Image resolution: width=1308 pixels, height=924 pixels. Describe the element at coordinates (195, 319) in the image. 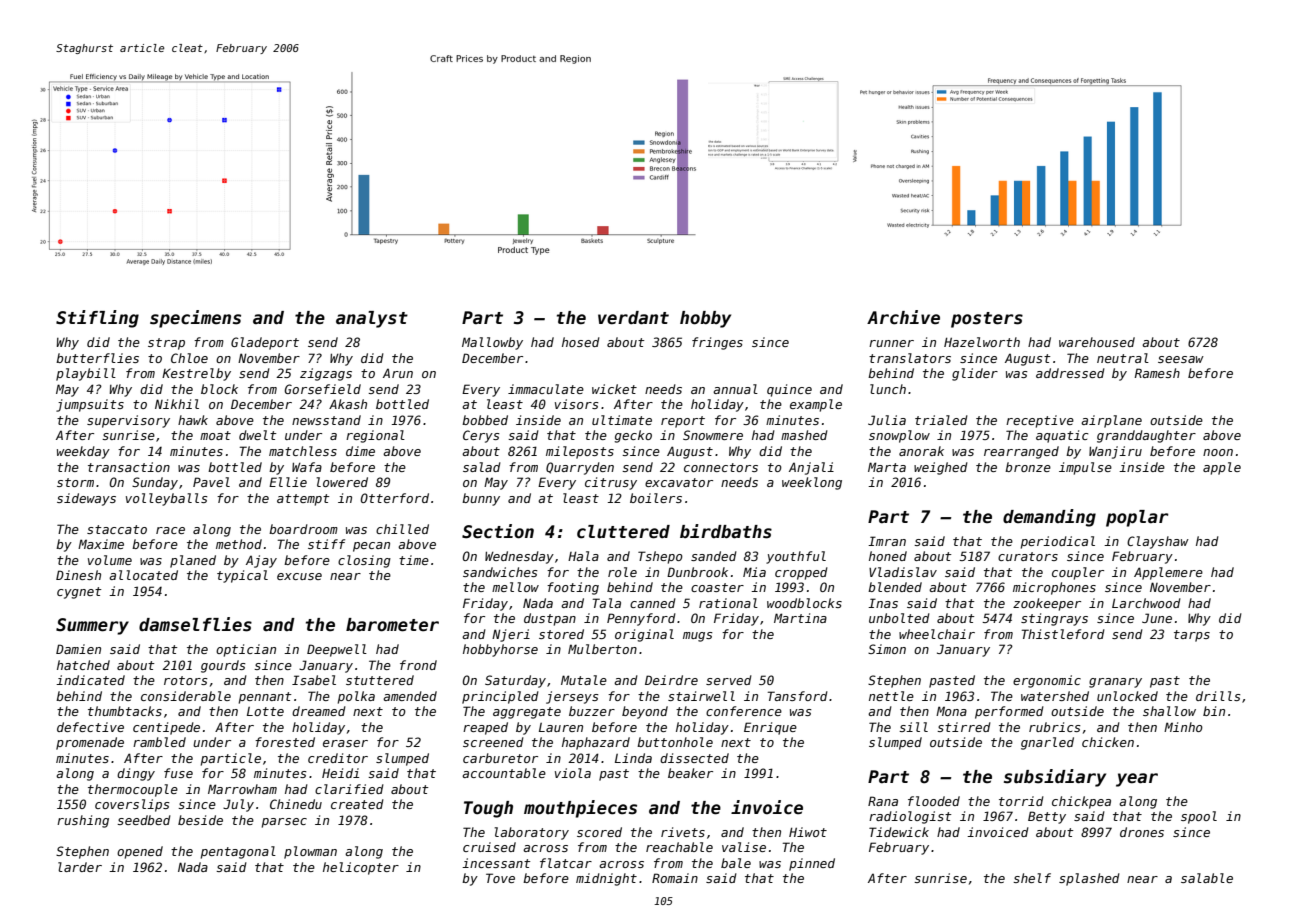

I see `specimens` at that location.
